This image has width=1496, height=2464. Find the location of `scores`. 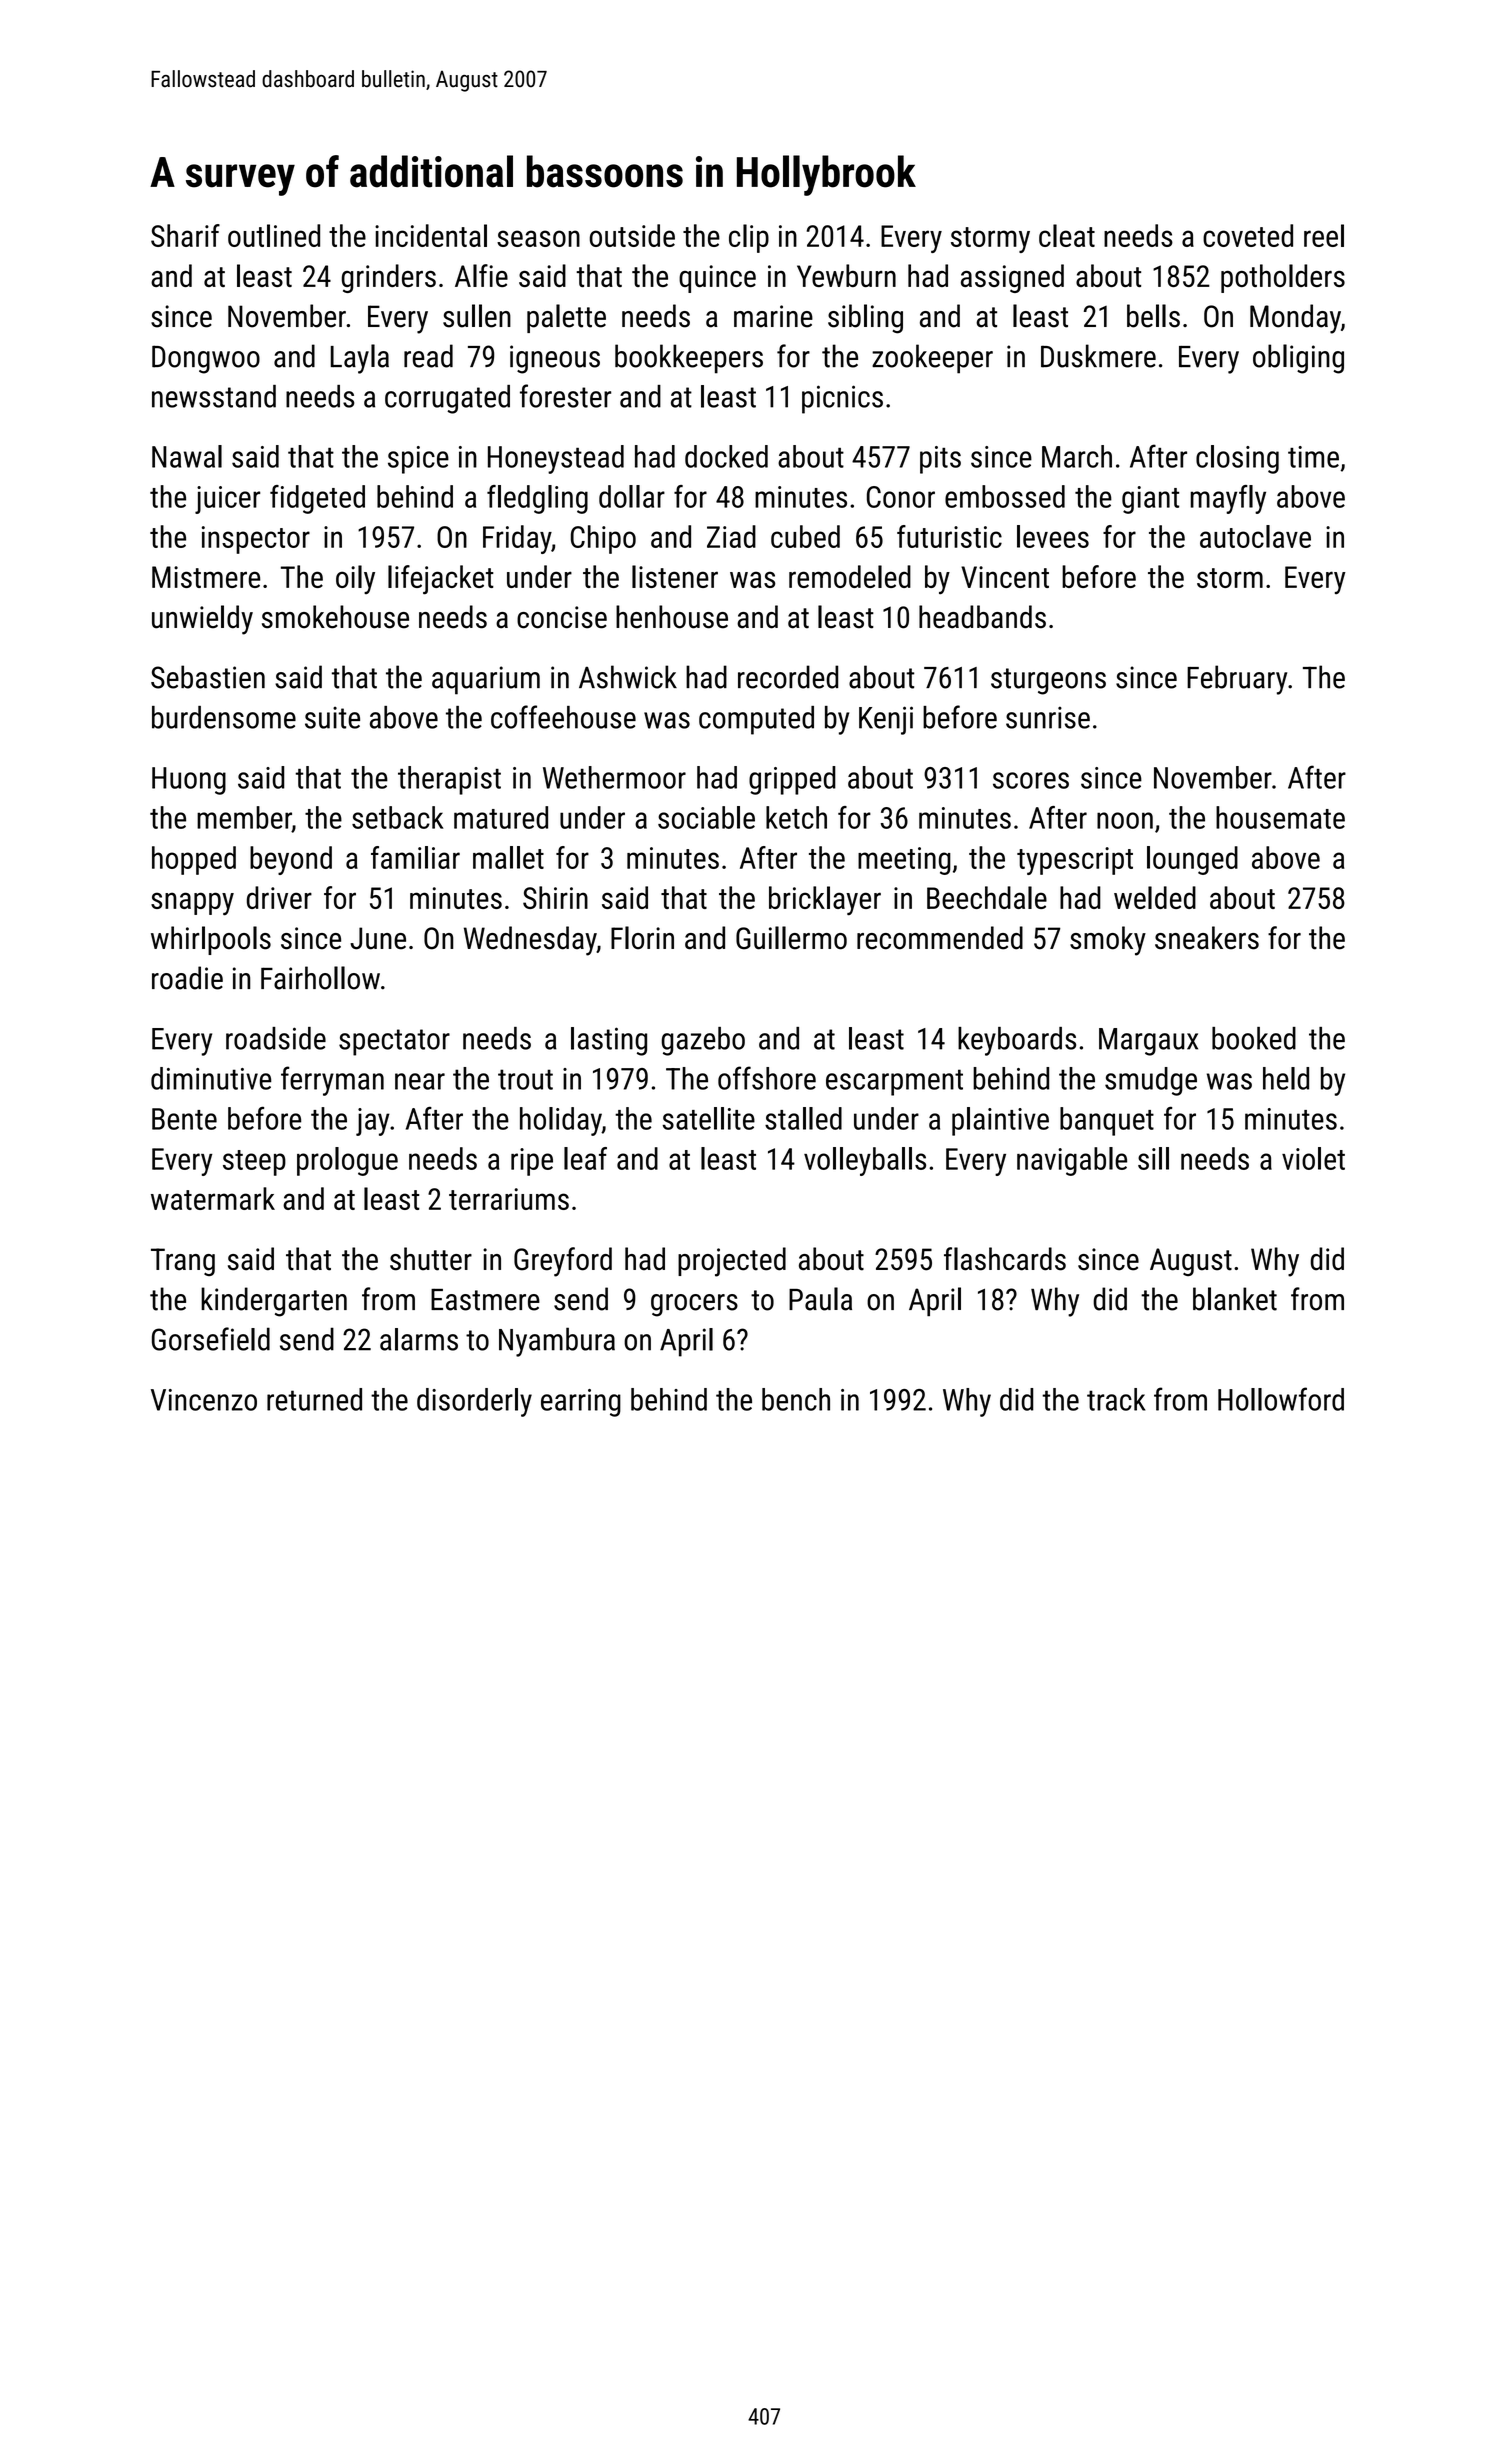

scores is located at coordinates (1031, 780).
